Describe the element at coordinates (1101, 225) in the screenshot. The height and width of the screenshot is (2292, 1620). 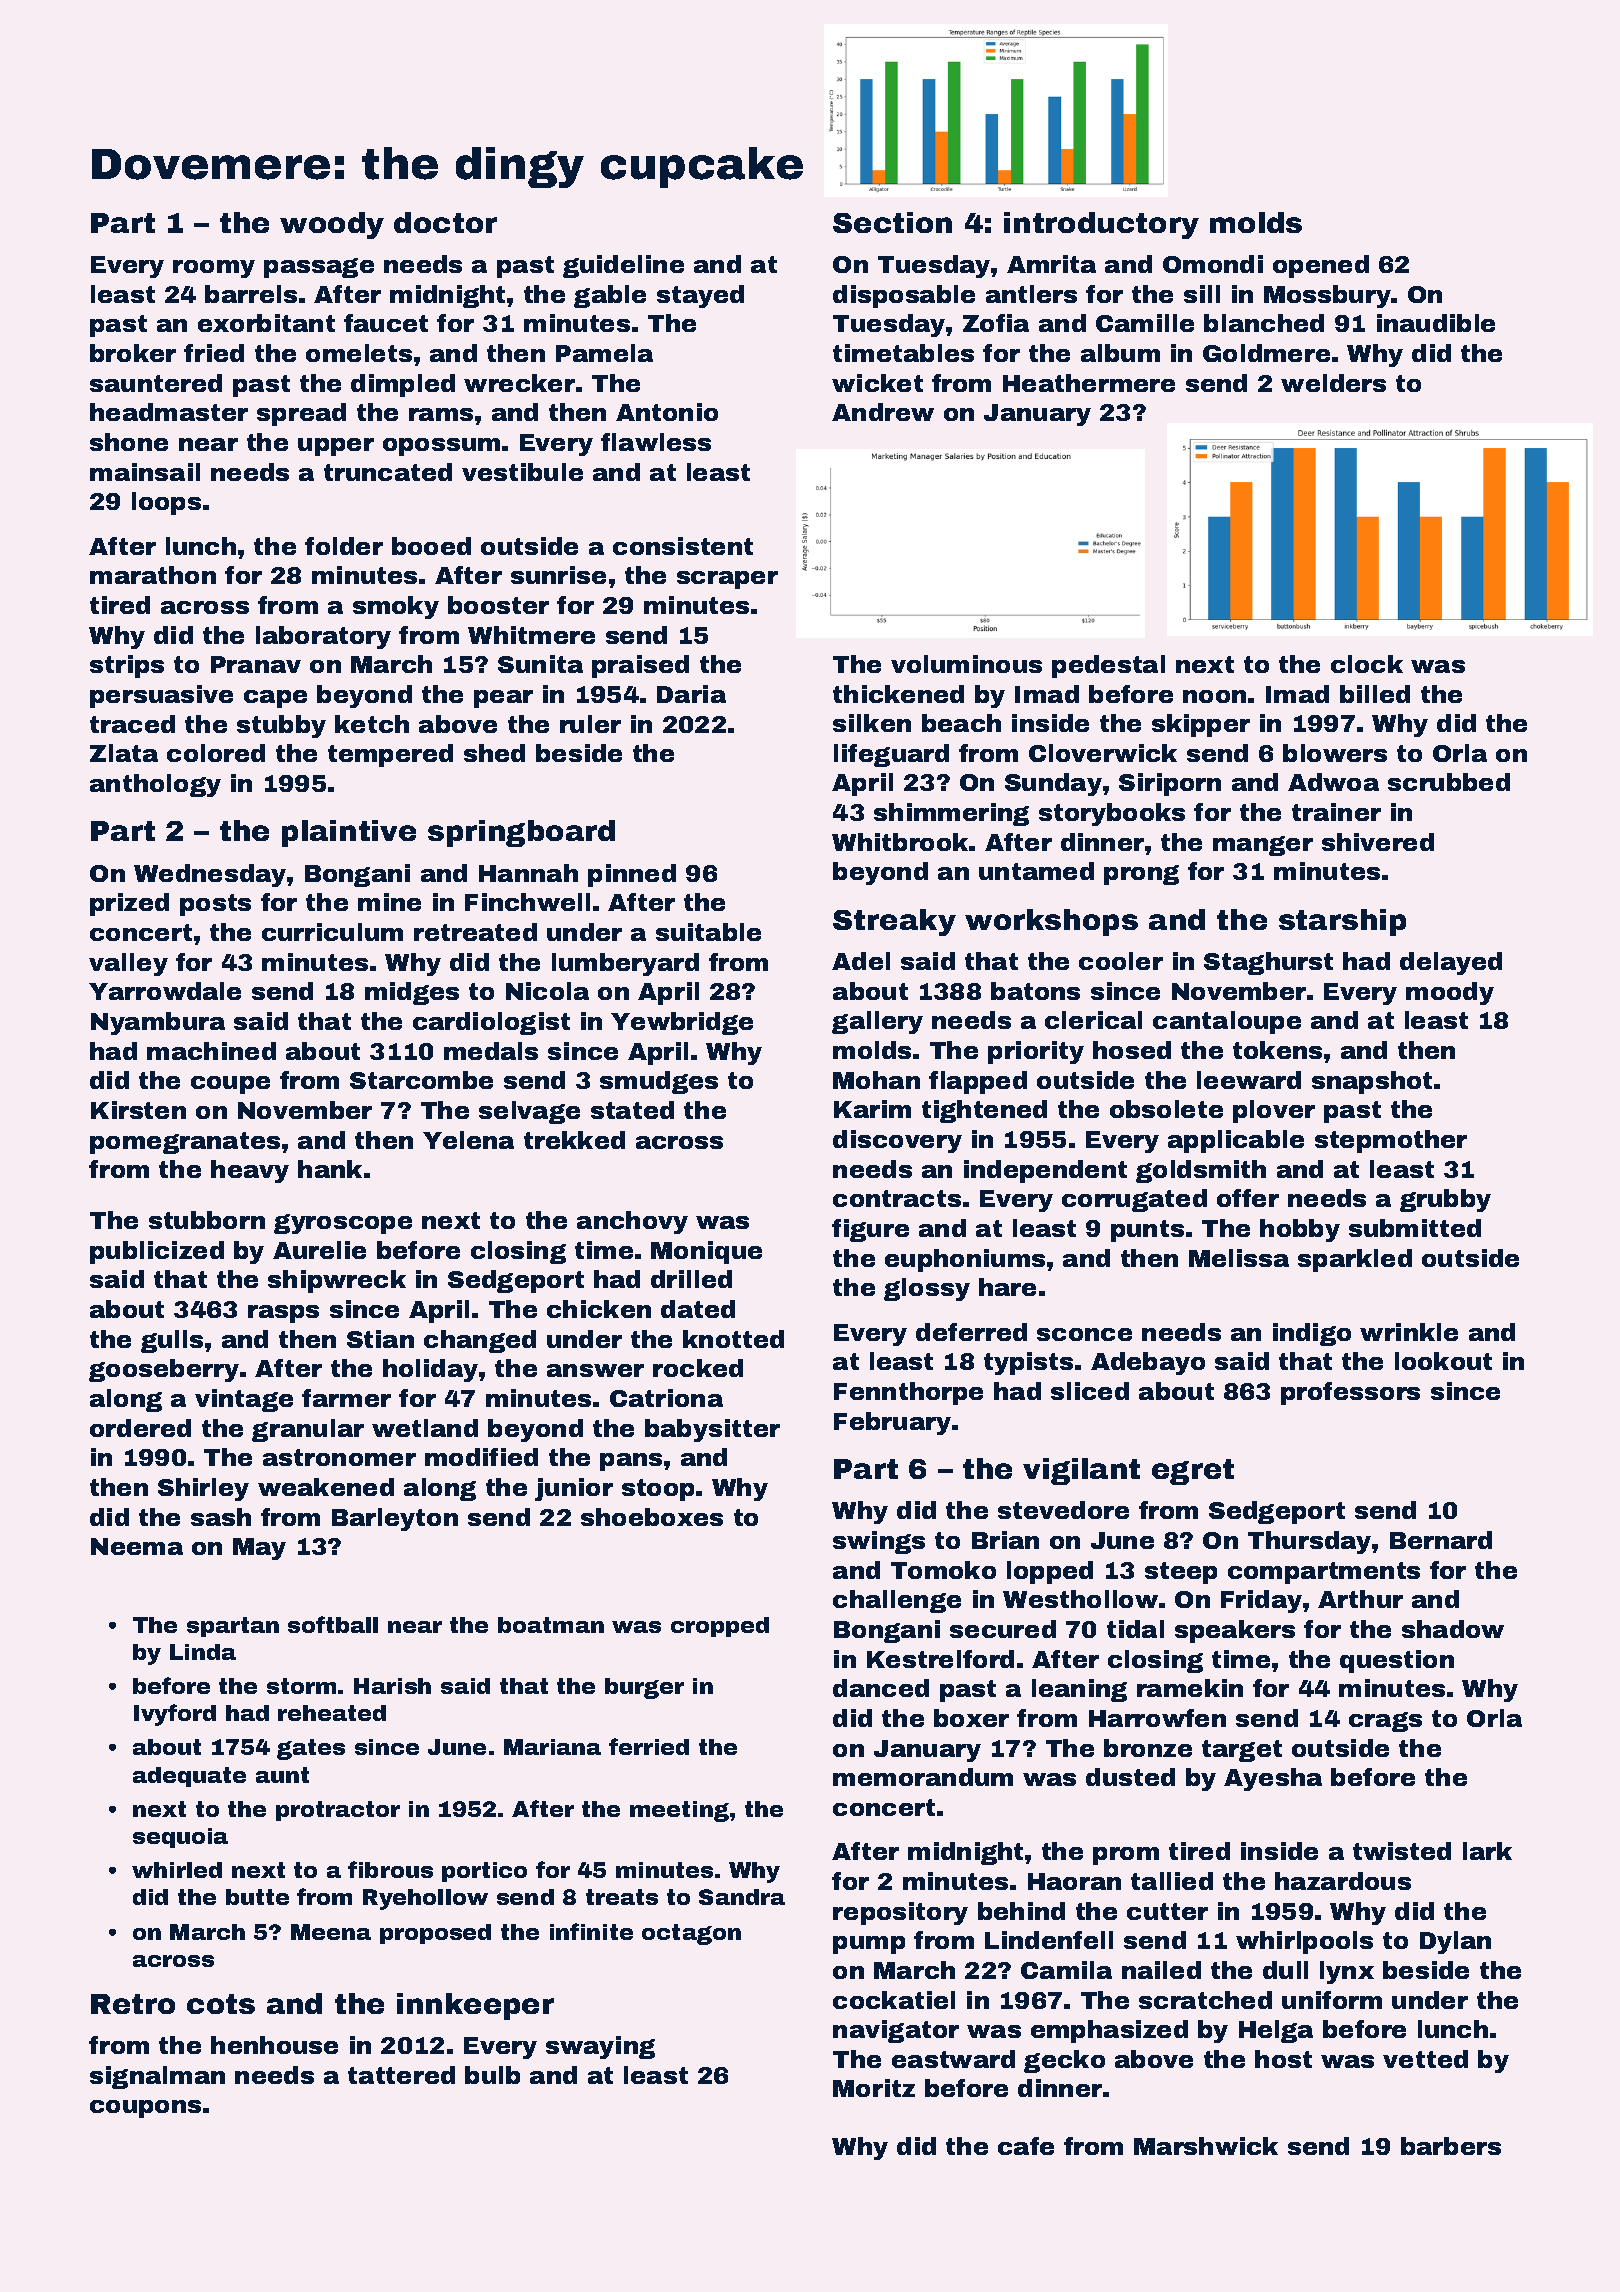
I see `introductory` at that location.
